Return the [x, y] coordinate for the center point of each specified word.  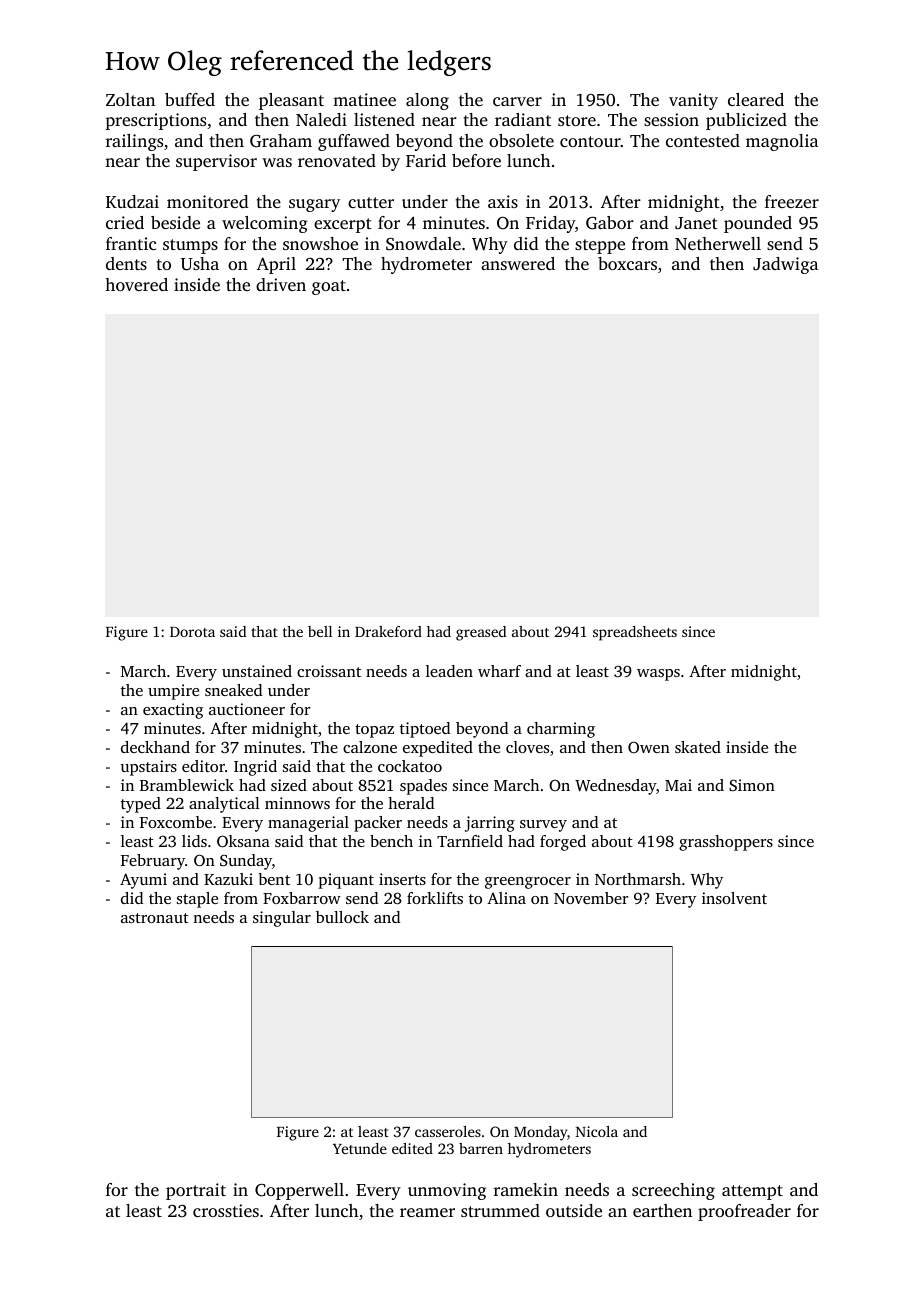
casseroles [448, 1131]
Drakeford [388, 631]
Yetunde [360, 1148]
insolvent [734, 898]
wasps [658, 675]
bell [320, 631]
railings [134, 142]
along [427, 101]
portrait [196, 1191]
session [671, 119]
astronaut [155, 918]
